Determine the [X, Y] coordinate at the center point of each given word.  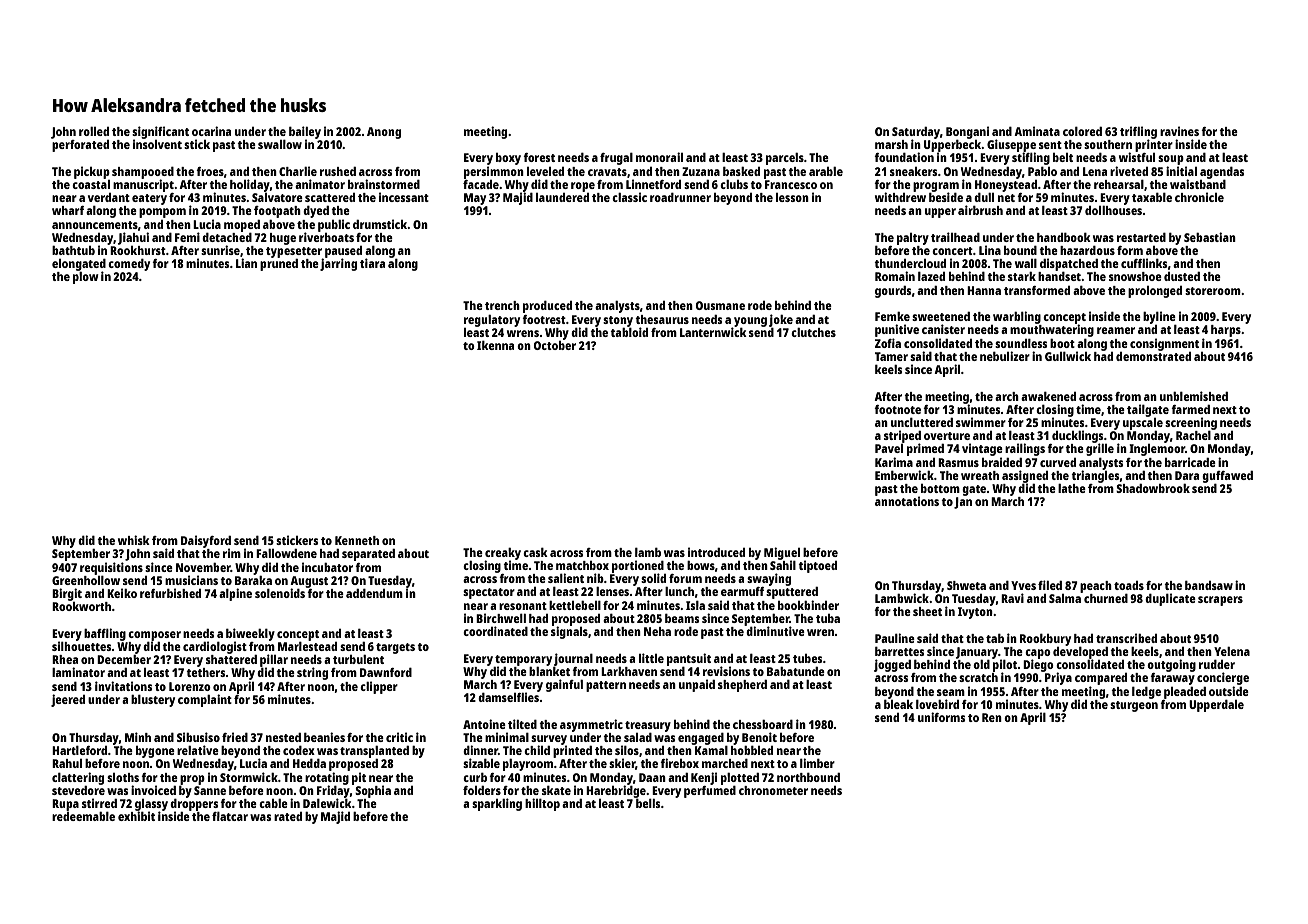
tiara [372, 263]
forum [685, 578]
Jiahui [133, 238]
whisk [134, 540]
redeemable [83, 816]
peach [1096, 587]
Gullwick [1068, 356]
